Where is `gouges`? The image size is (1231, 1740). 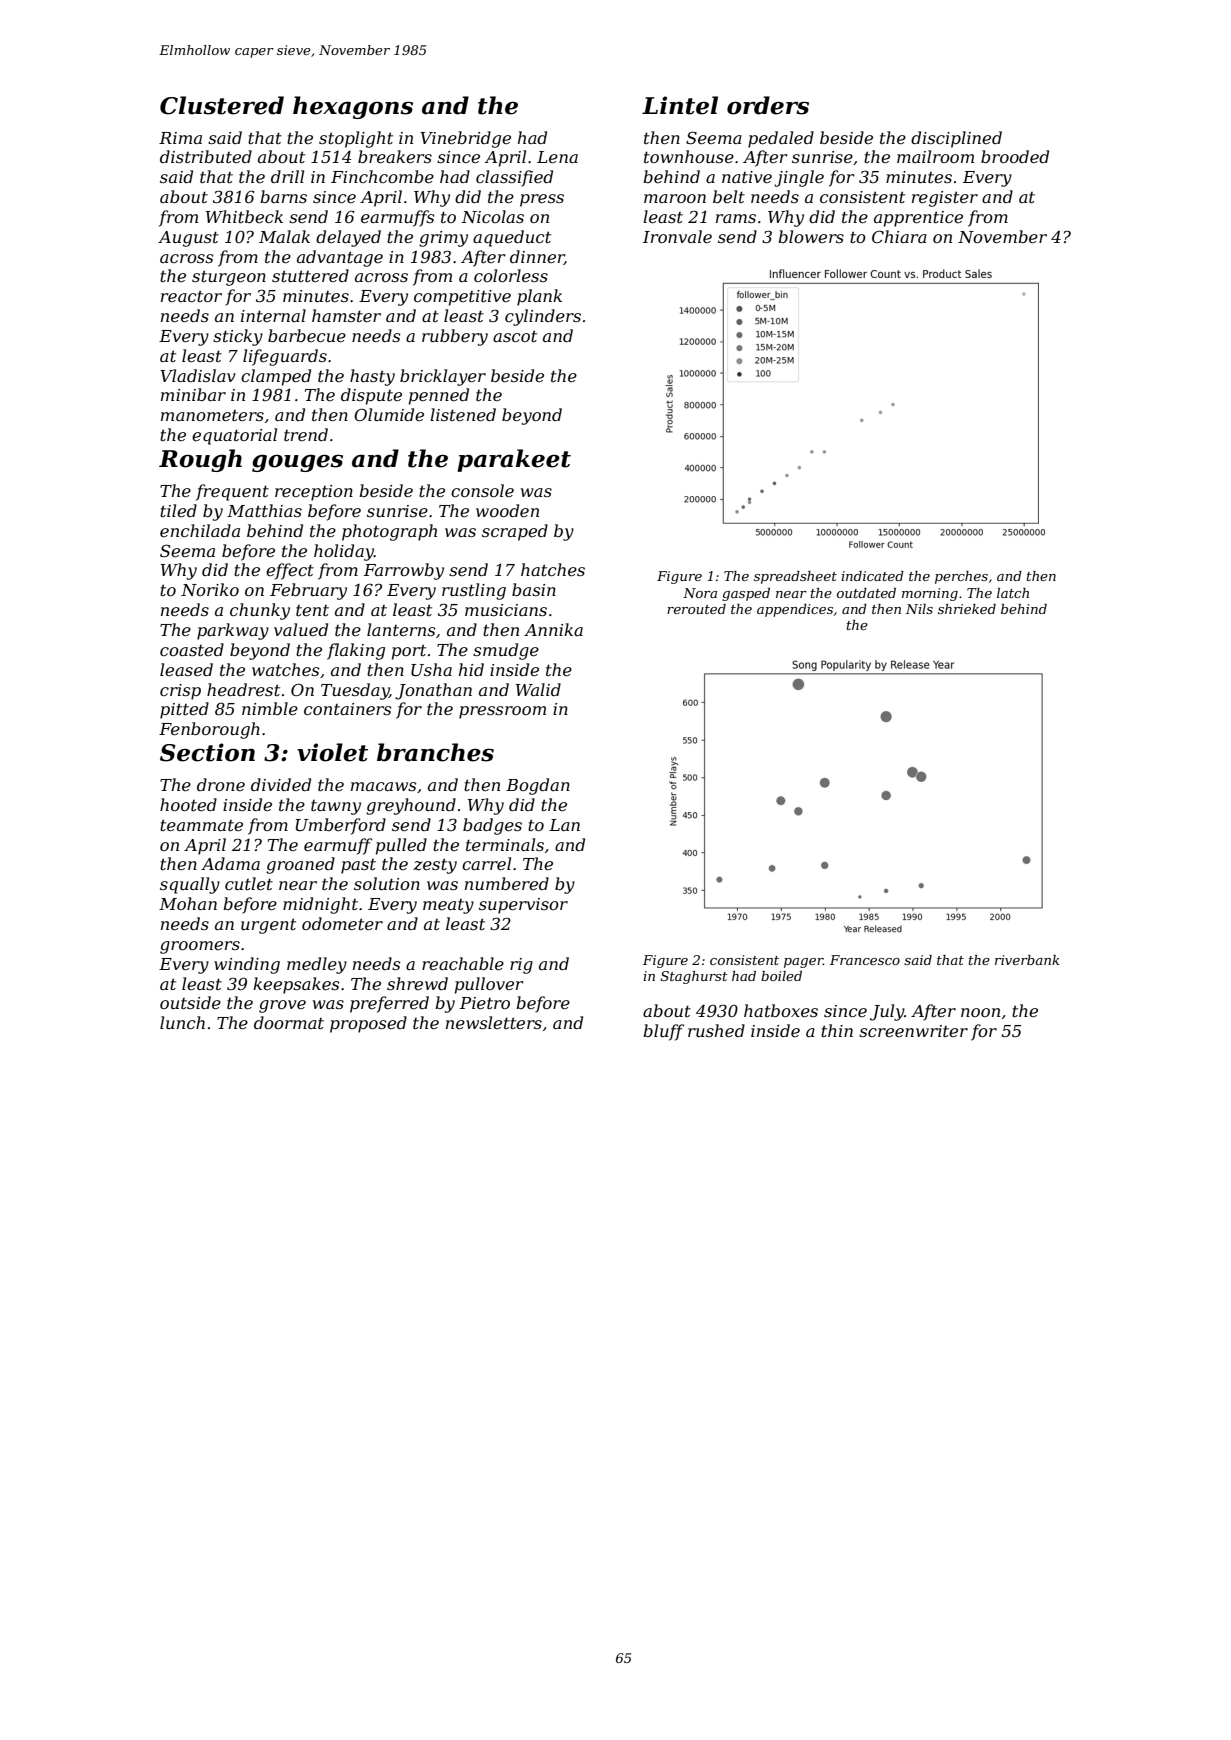 gouges is located at coordinates (297, 463).
